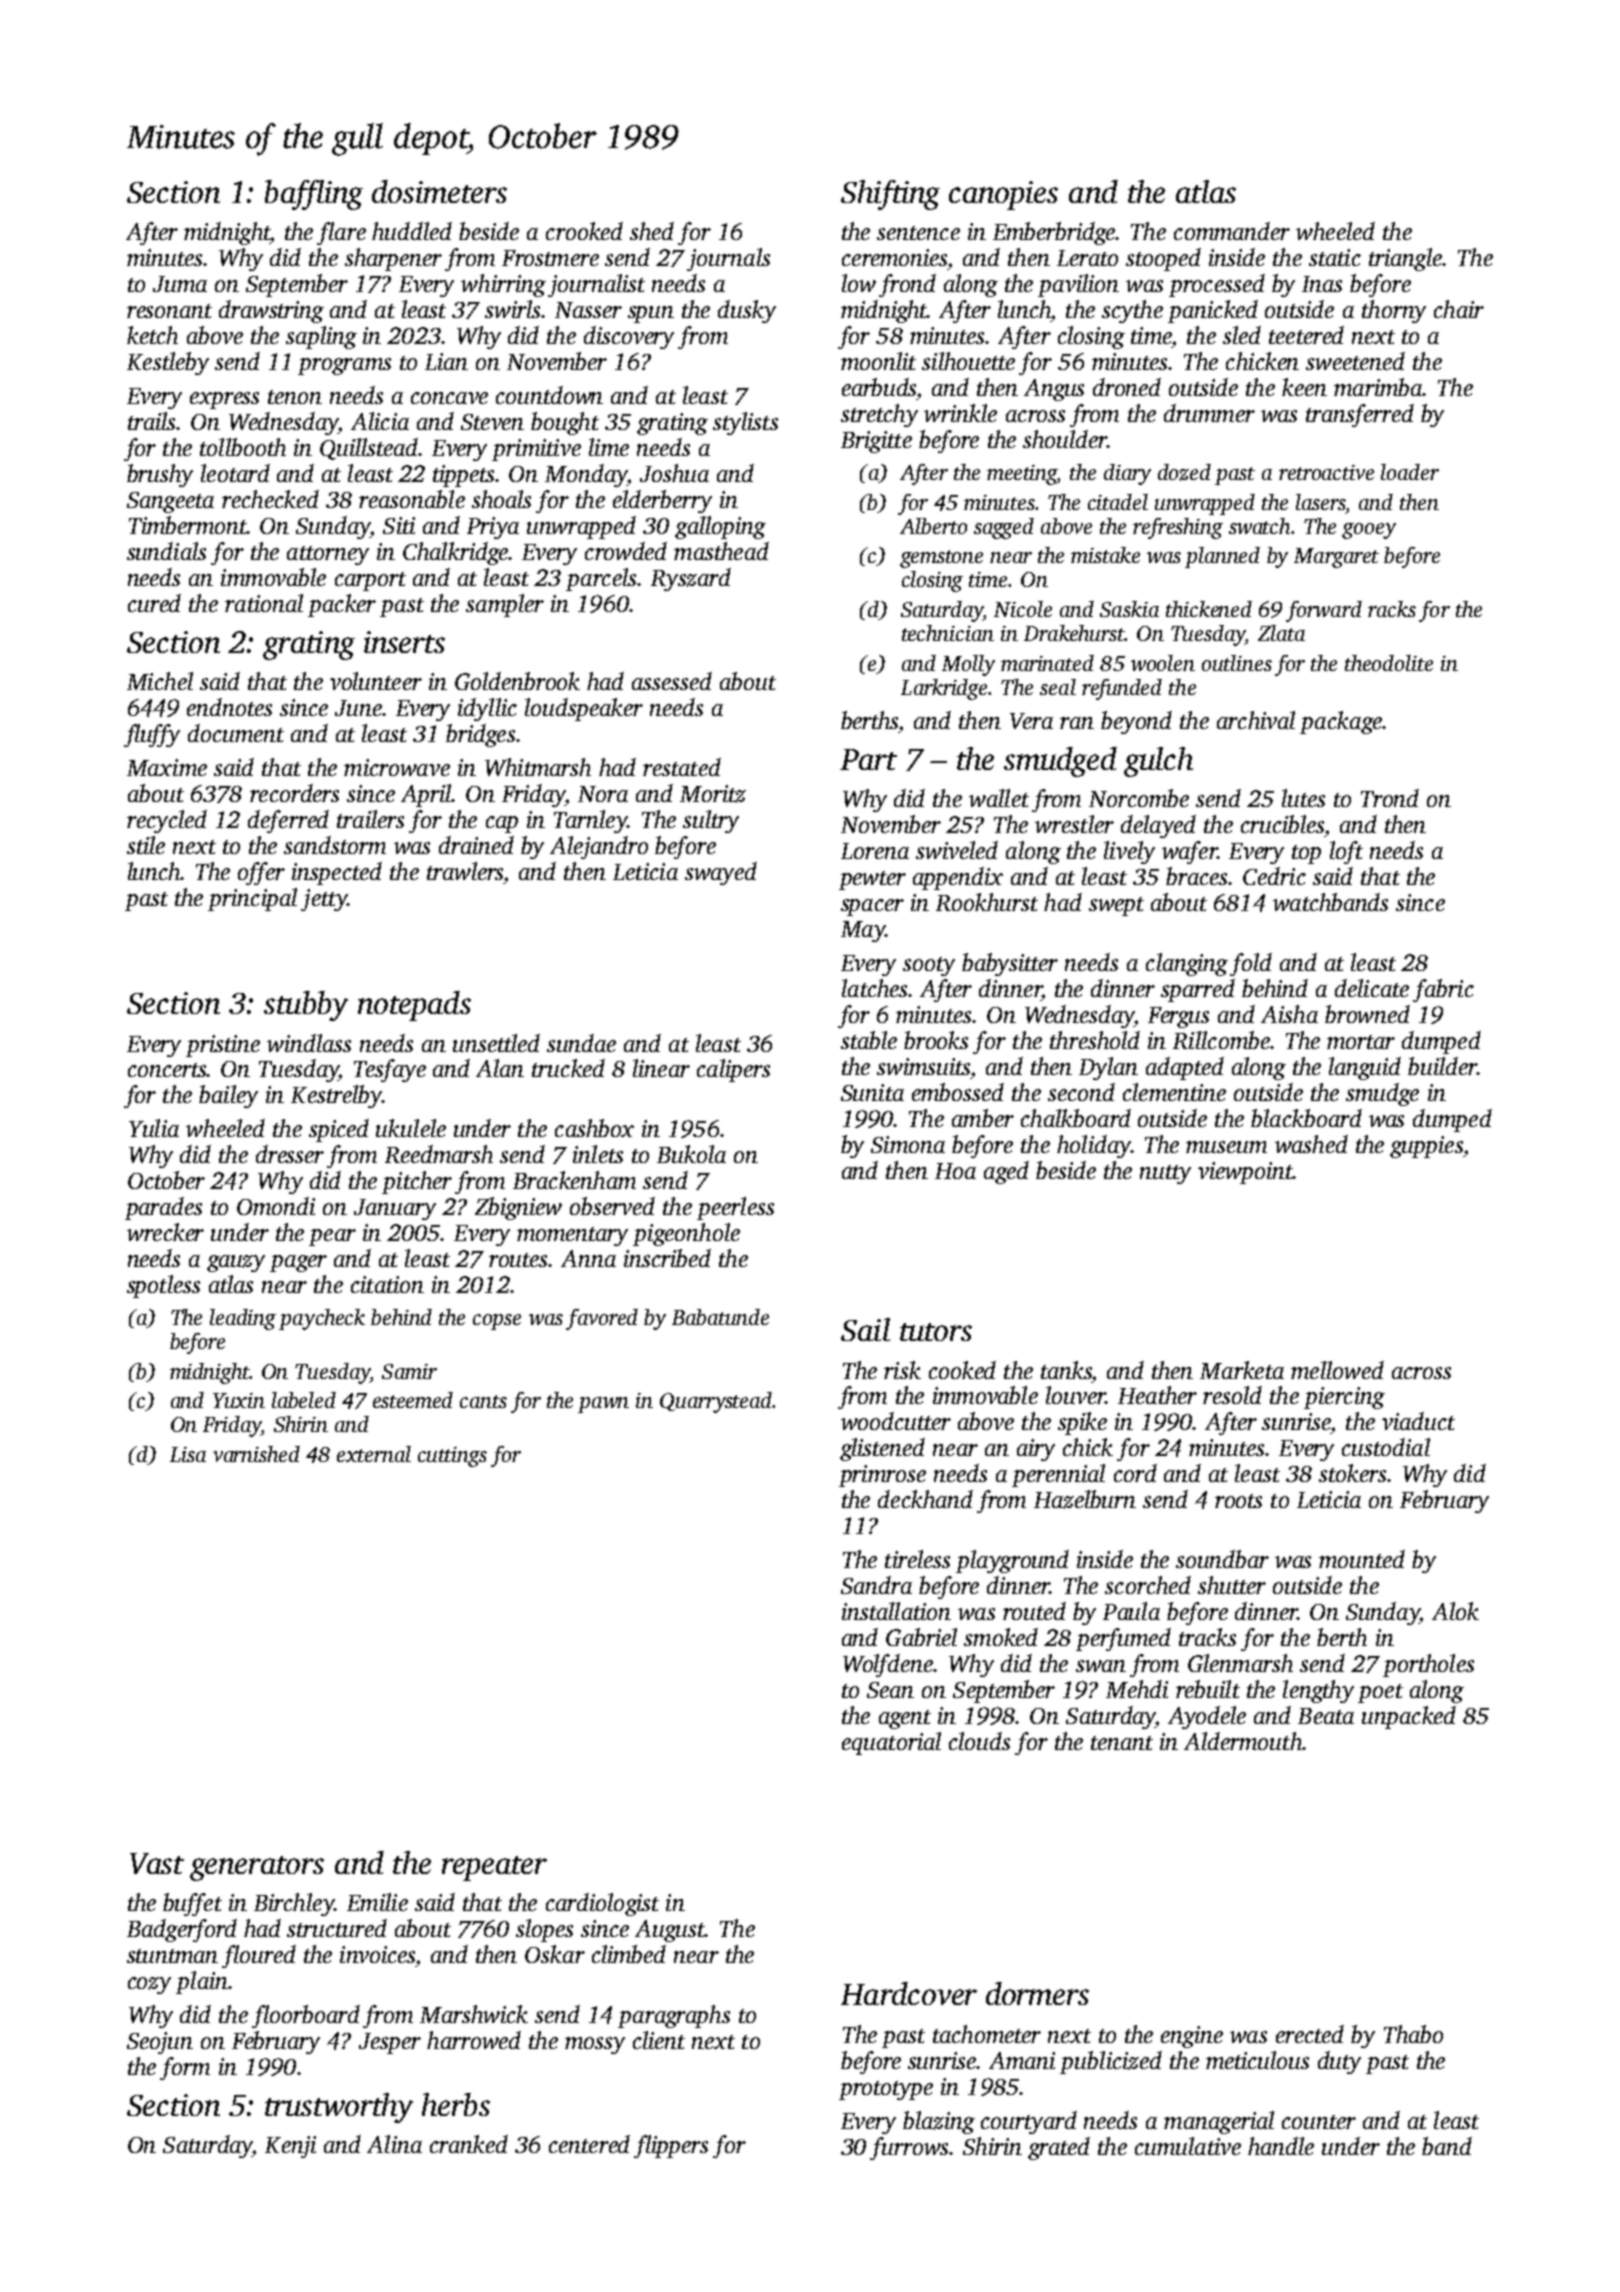  Describe the element at coordinates (188, 1454) in the page. I see `Lisa` at that location.
